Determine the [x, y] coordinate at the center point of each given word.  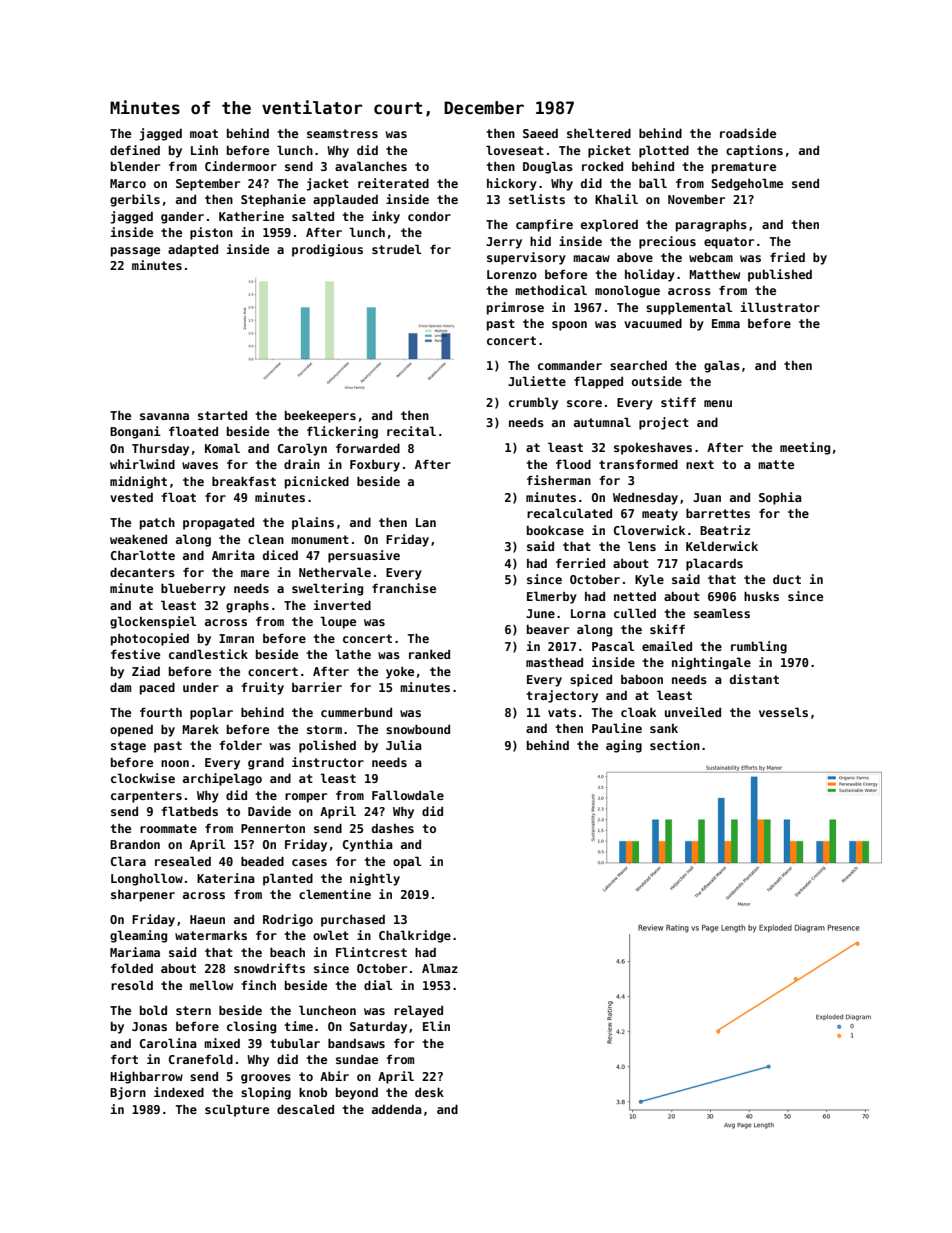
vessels [783, 712]
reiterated [393, 183]
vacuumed [653, 323]
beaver [548, 629]
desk [429, 1092]
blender [135, 166]
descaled [305, 1109]
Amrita [233, 555]
